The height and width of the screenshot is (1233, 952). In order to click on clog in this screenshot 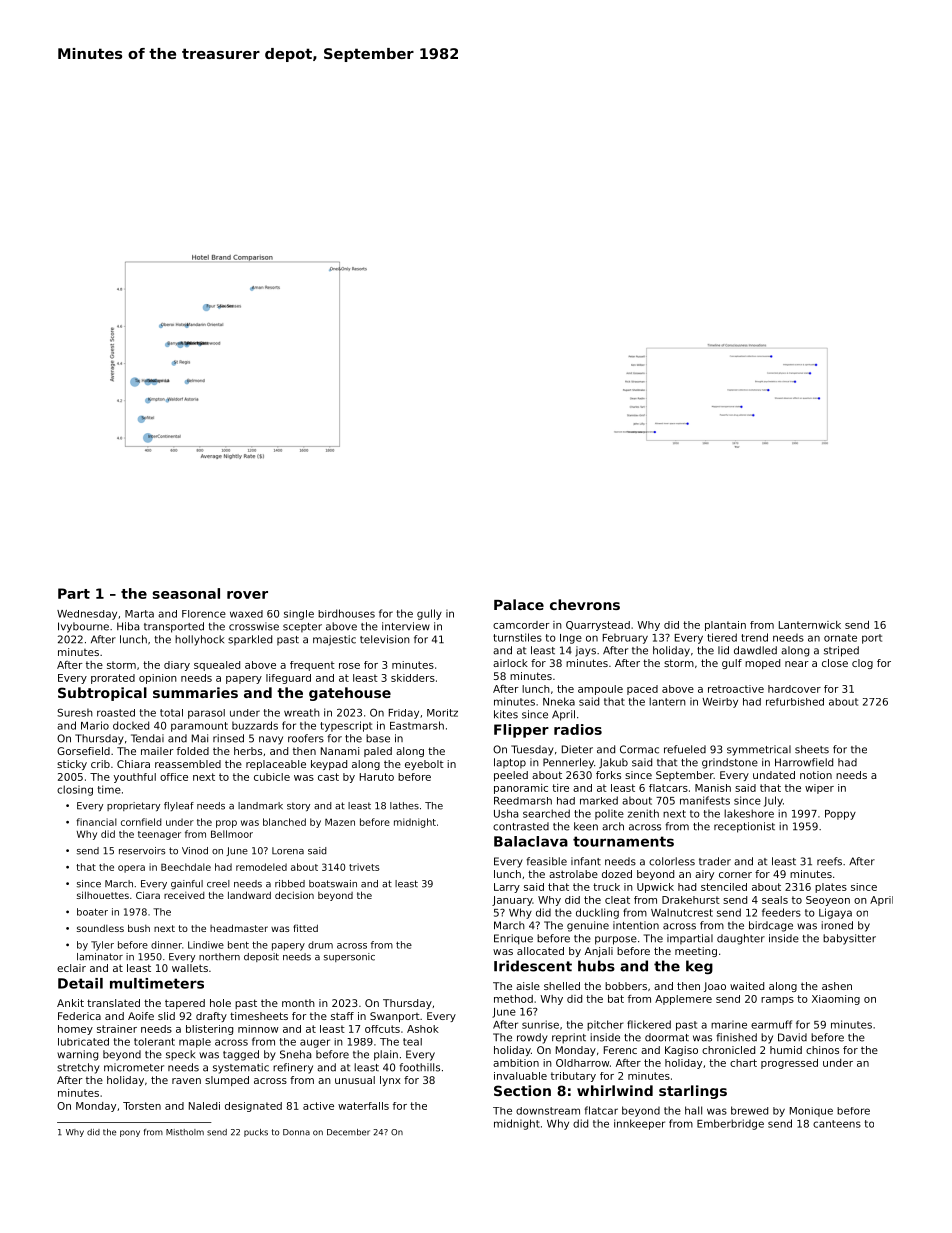, I will do `click(862, 664)`.
